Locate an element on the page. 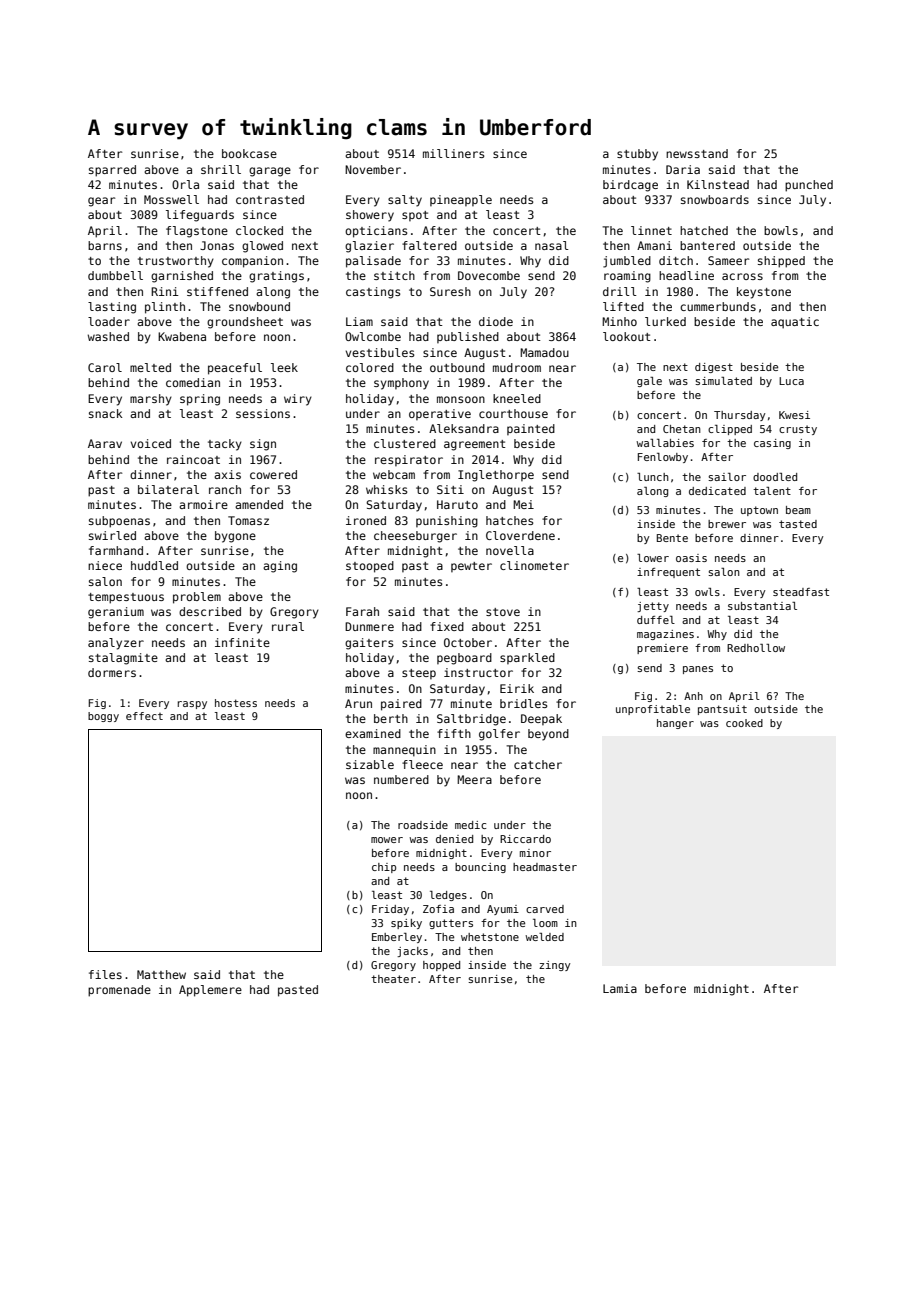 This page has width=924, height=1308. Lamia is located at coordinates (620, 988).
